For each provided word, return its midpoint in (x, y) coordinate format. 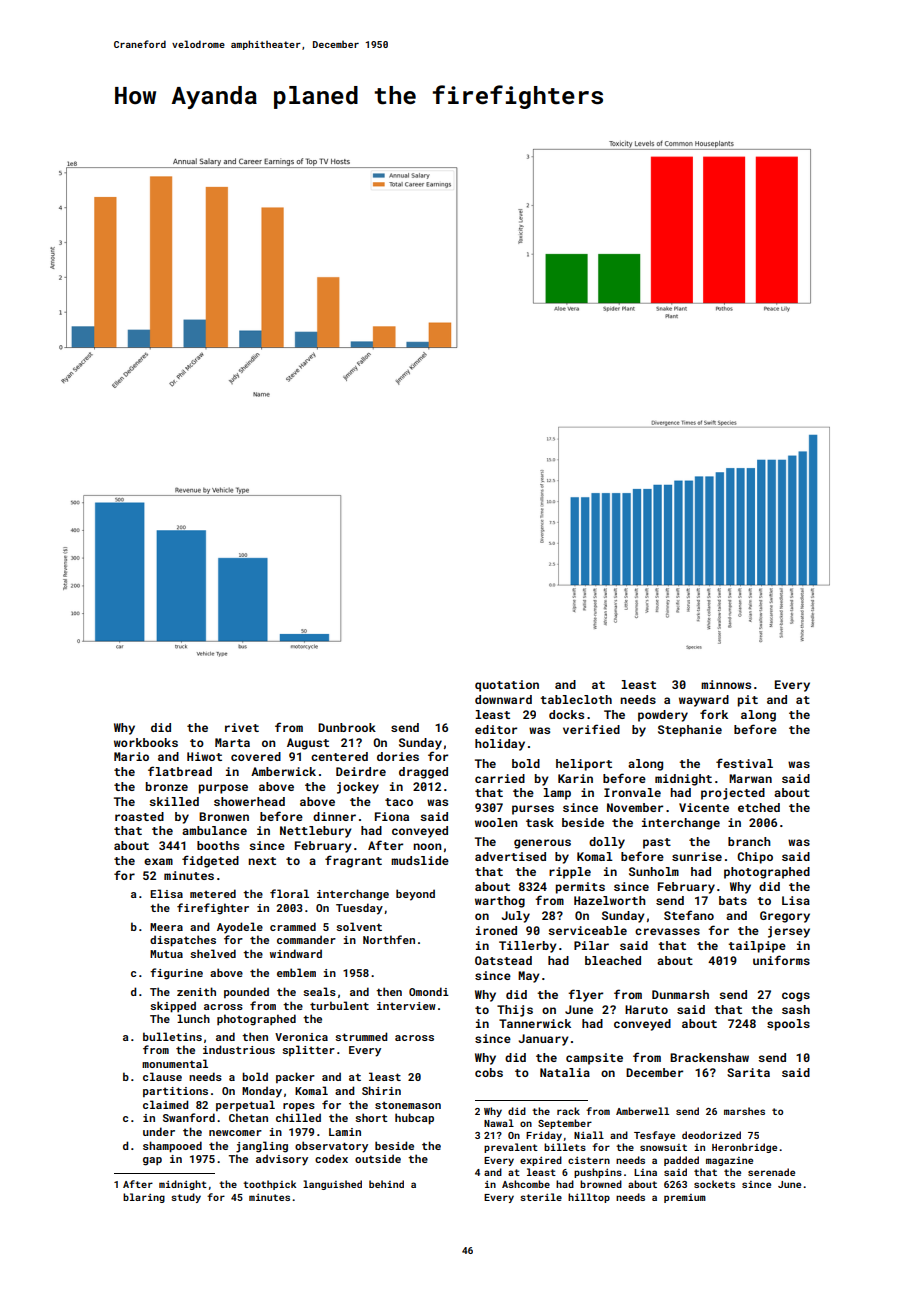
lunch (193, 1018)
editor (496, 729)
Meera (166, 927)
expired (541, 1161)
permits (580, 888)
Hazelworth (610, 900)
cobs (489, 1072)
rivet (242, 727)
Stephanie (690, 731)
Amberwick (283, 771)
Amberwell (642, 1111)
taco (399, 802)
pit (748, 701)
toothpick (269, 1185)
